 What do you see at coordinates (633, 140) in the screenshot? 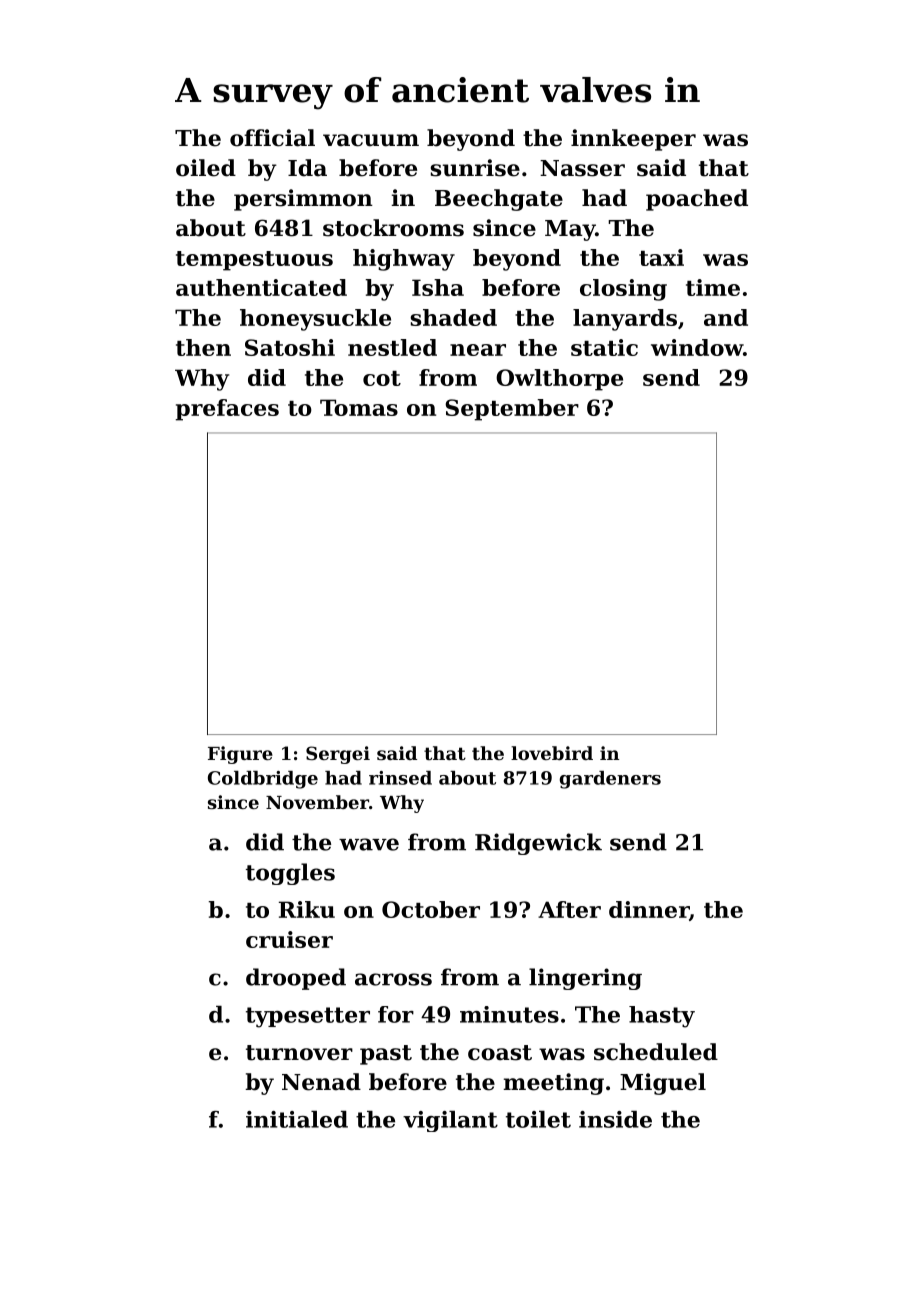
I see `innkeeper` at bounding box center [633, 140].
